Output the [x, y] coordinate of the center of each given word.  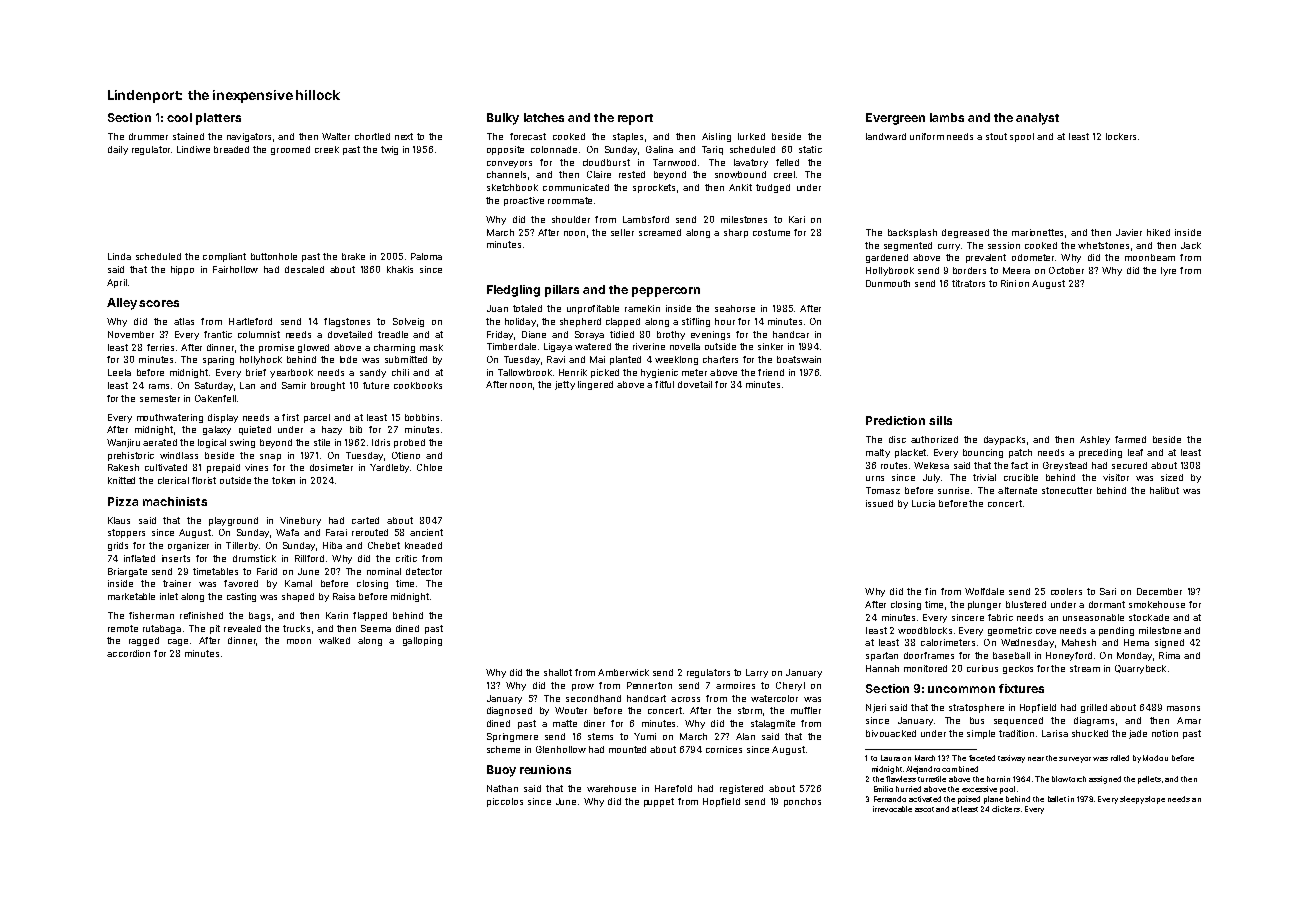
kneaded [423, 545]
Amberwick [623, 672]
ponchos [802, 802]
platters [218, 119]
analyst [1037, 119]
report [635, 119]
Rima [1169, 655]
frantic [218, 334]
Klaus [119, 520]
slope [1155, 800]
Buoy [501, 771]
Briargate [127, 572]
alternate [1017, 490]
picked [605, 373]
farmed [1130, 439]
